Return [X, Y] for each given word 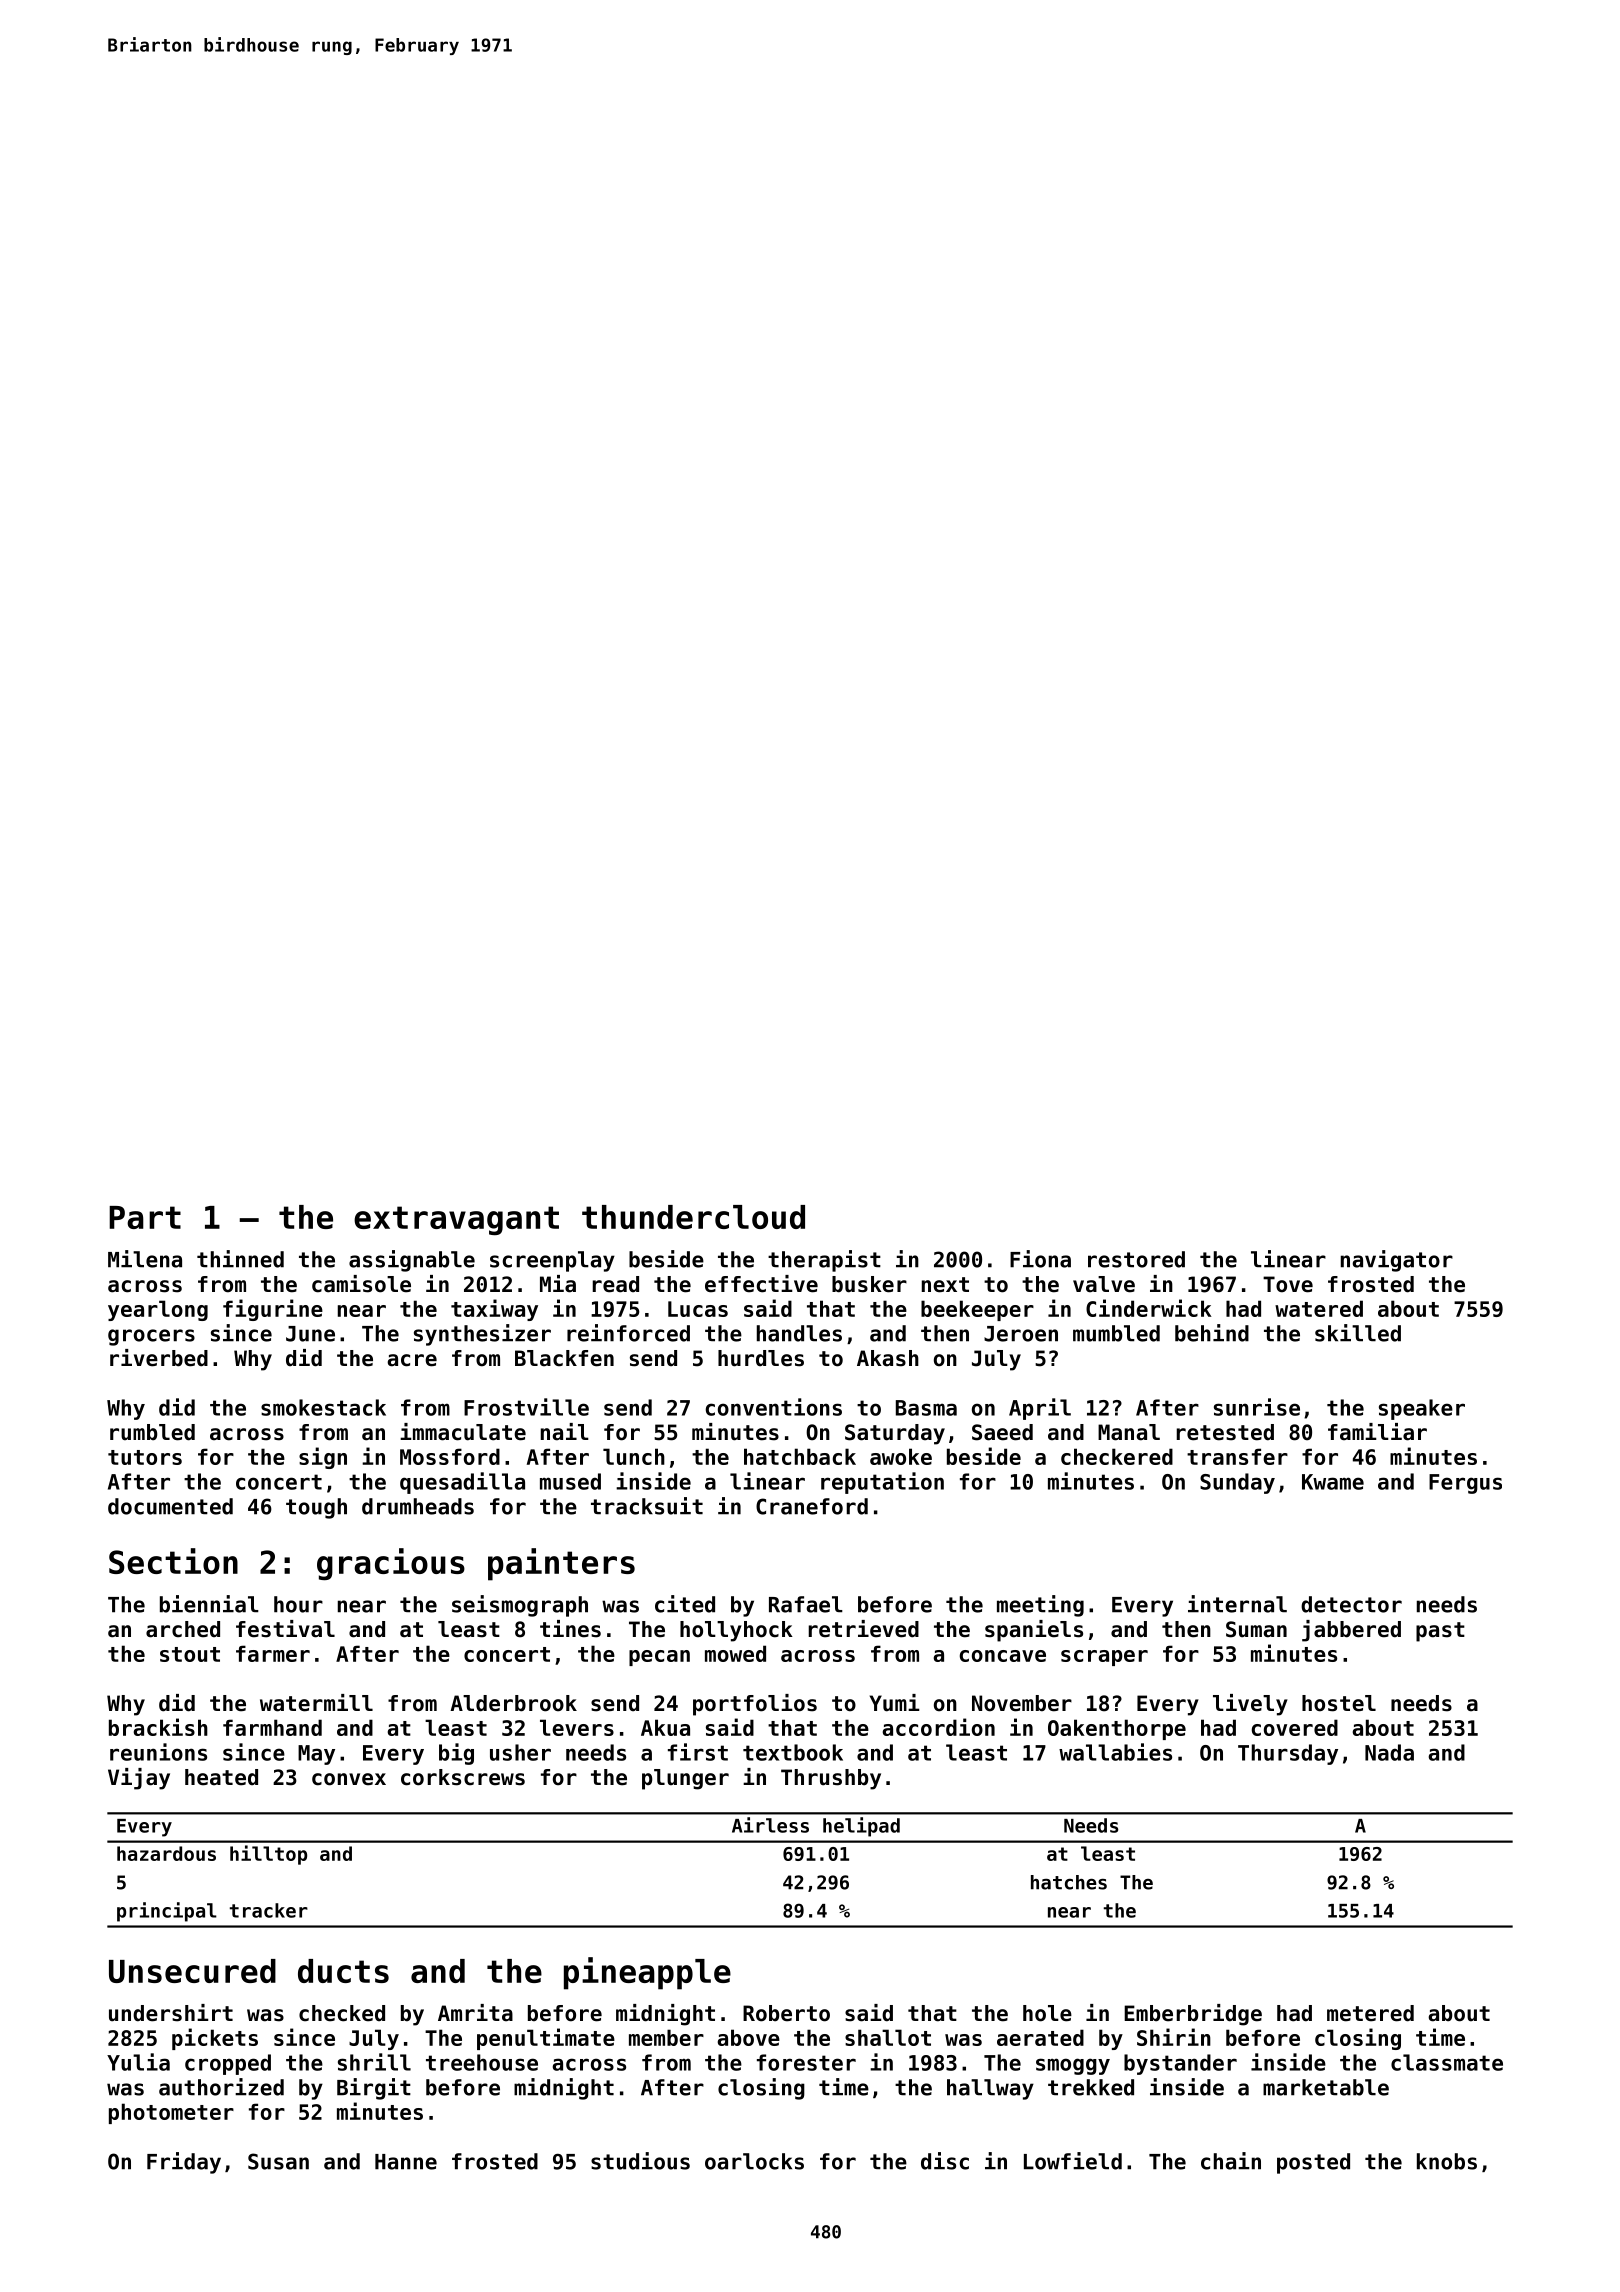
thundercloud [693, 1217]
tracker [269, 1910]
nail [565, 1432]
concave [1003, 1656]
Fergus [1465, 1484]
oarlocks [754, 2161]
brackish [158, 1727]
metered [1370, 2013]
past [1440, 1632]
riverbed [159, 1358]
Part [145, 1217]
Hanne [406, 2162]
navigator [1397, 1261]
